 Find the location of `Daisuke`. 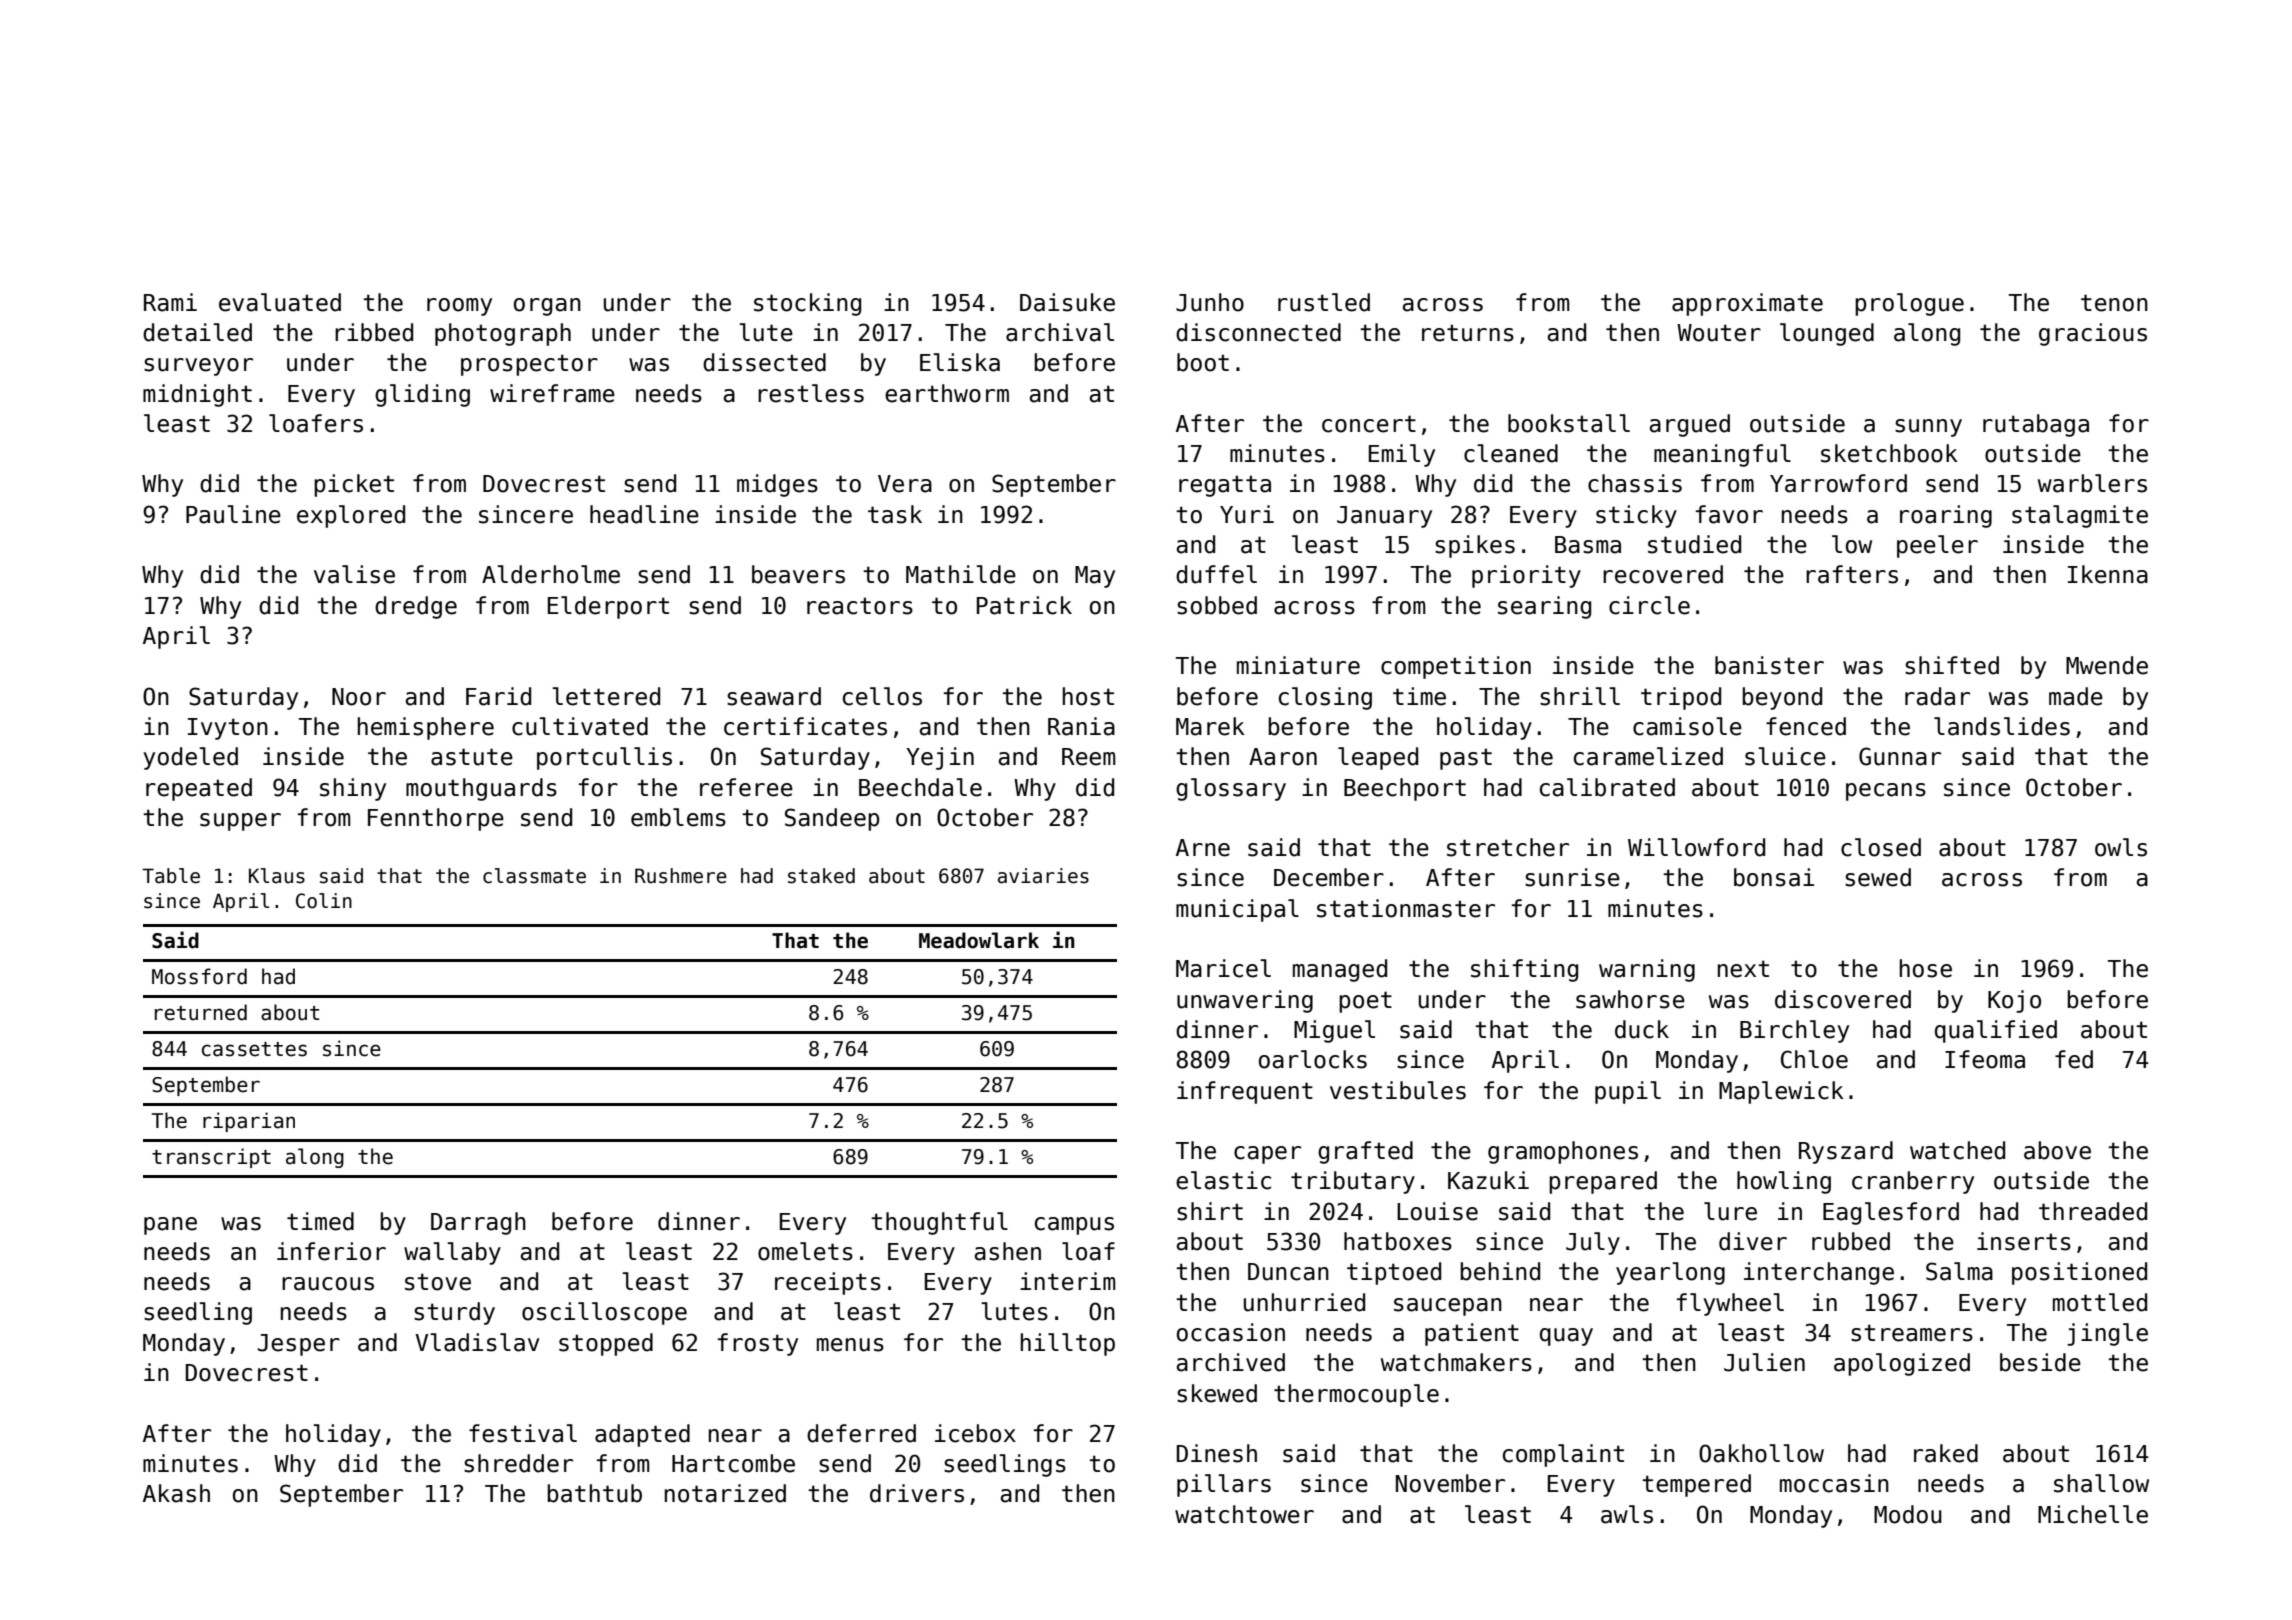

Daisuke is located at coordinates (1067, 302).
